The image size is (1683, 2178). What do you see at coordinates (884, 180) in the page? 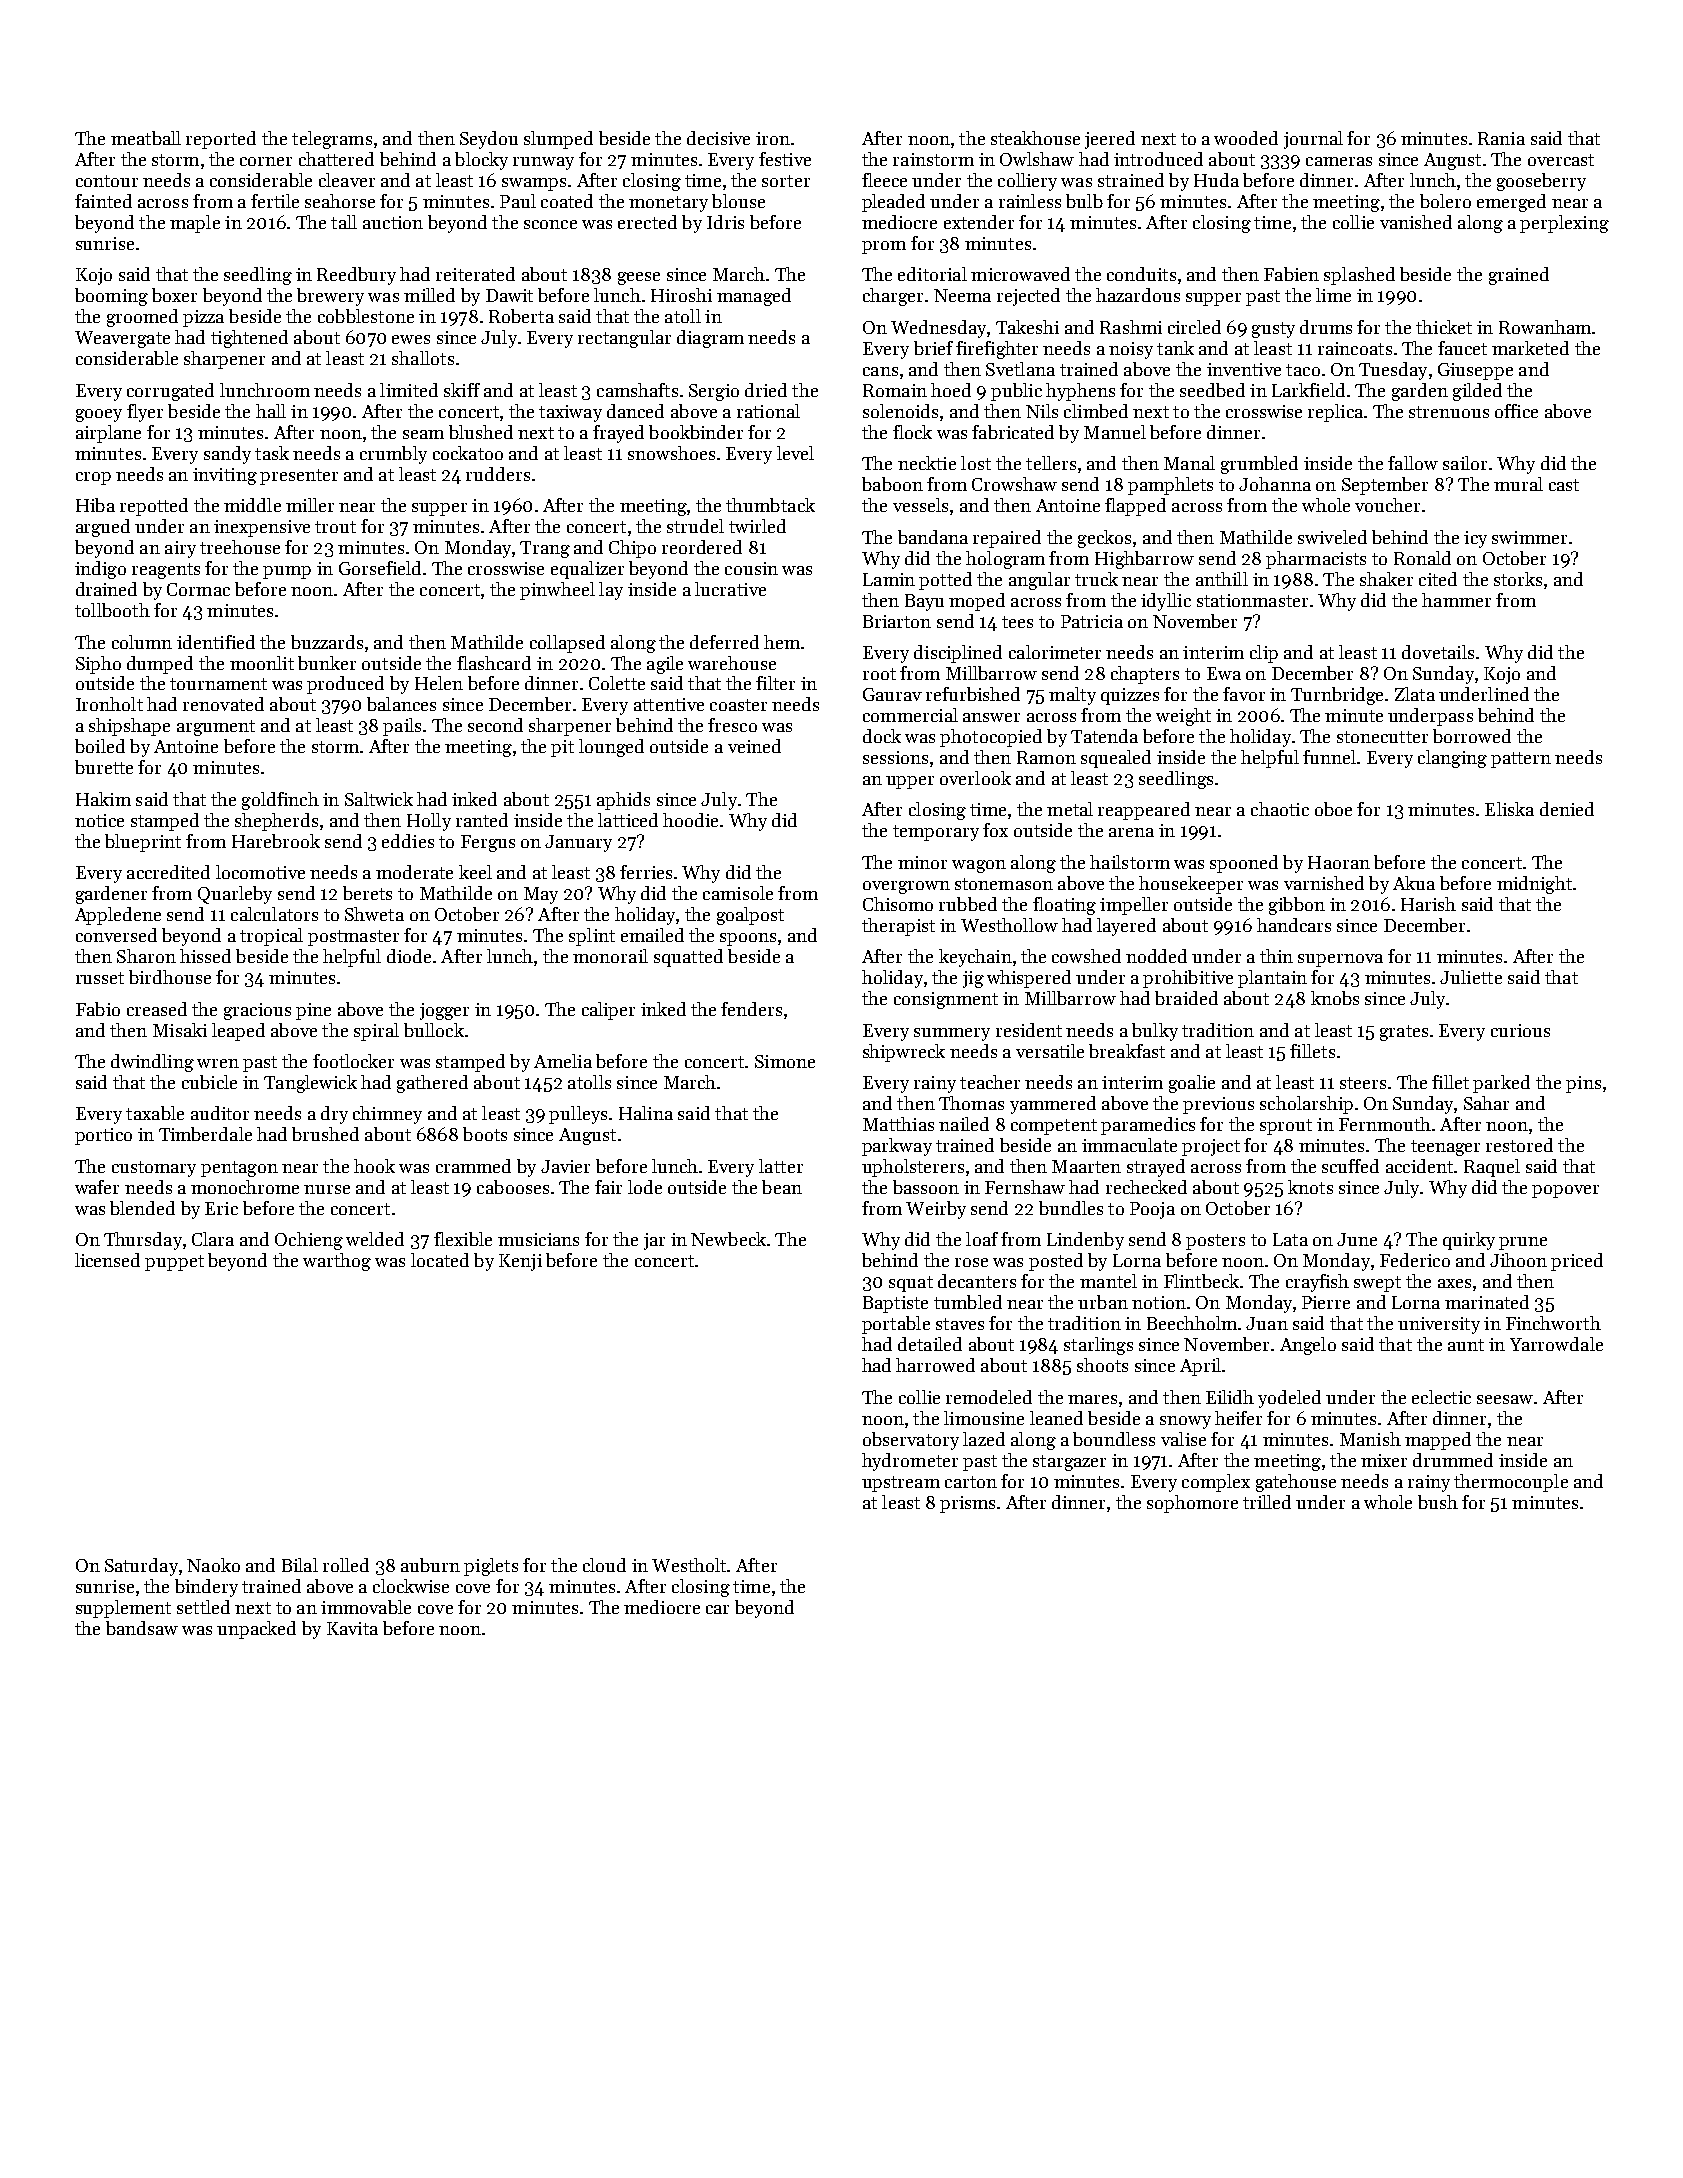
I see `fleece` at bounding box center [884, 180].
